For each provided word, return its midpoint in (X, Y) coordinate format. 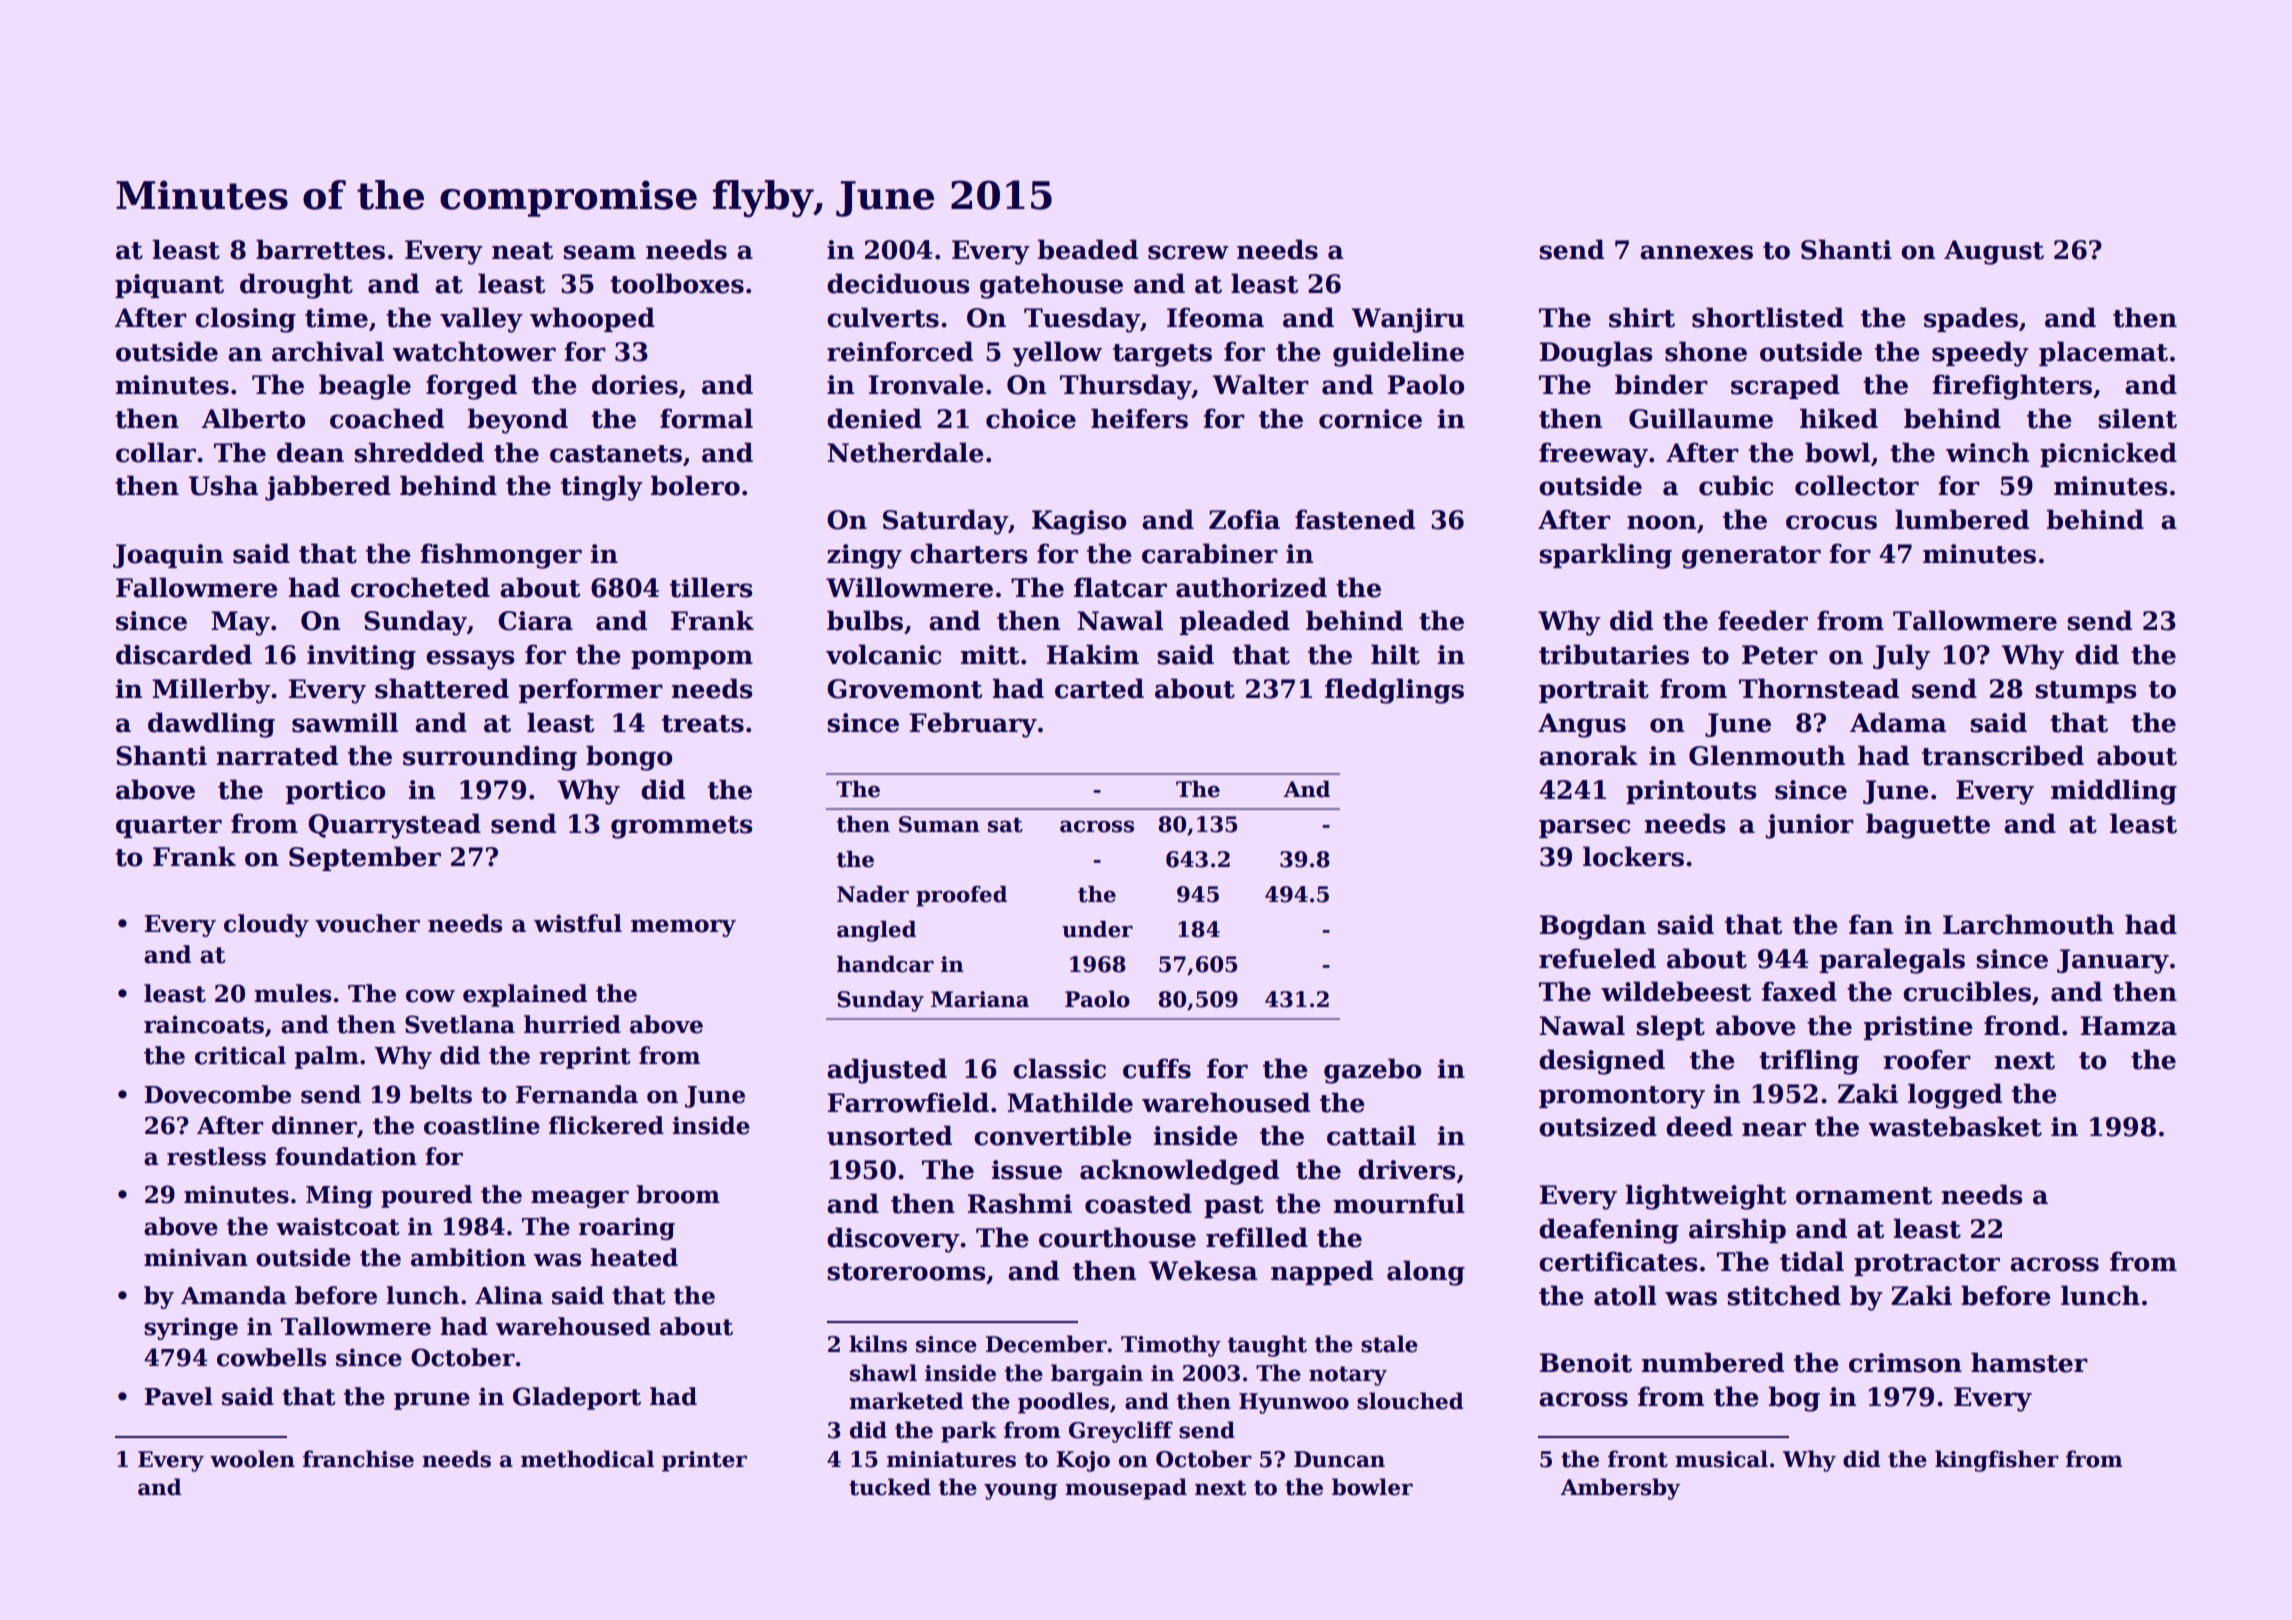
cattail (1371, 1135)
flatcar (1120, 587)
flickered (606, 1125)
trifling (1809, 1062)
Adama (1898, 722)
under (1097, 929)
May (240, 623)
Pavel (178, 1396)
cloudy (266, 925)
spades (1971, 319)
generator (1751, 557)
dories (635, 384)
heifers (1139, 418)
